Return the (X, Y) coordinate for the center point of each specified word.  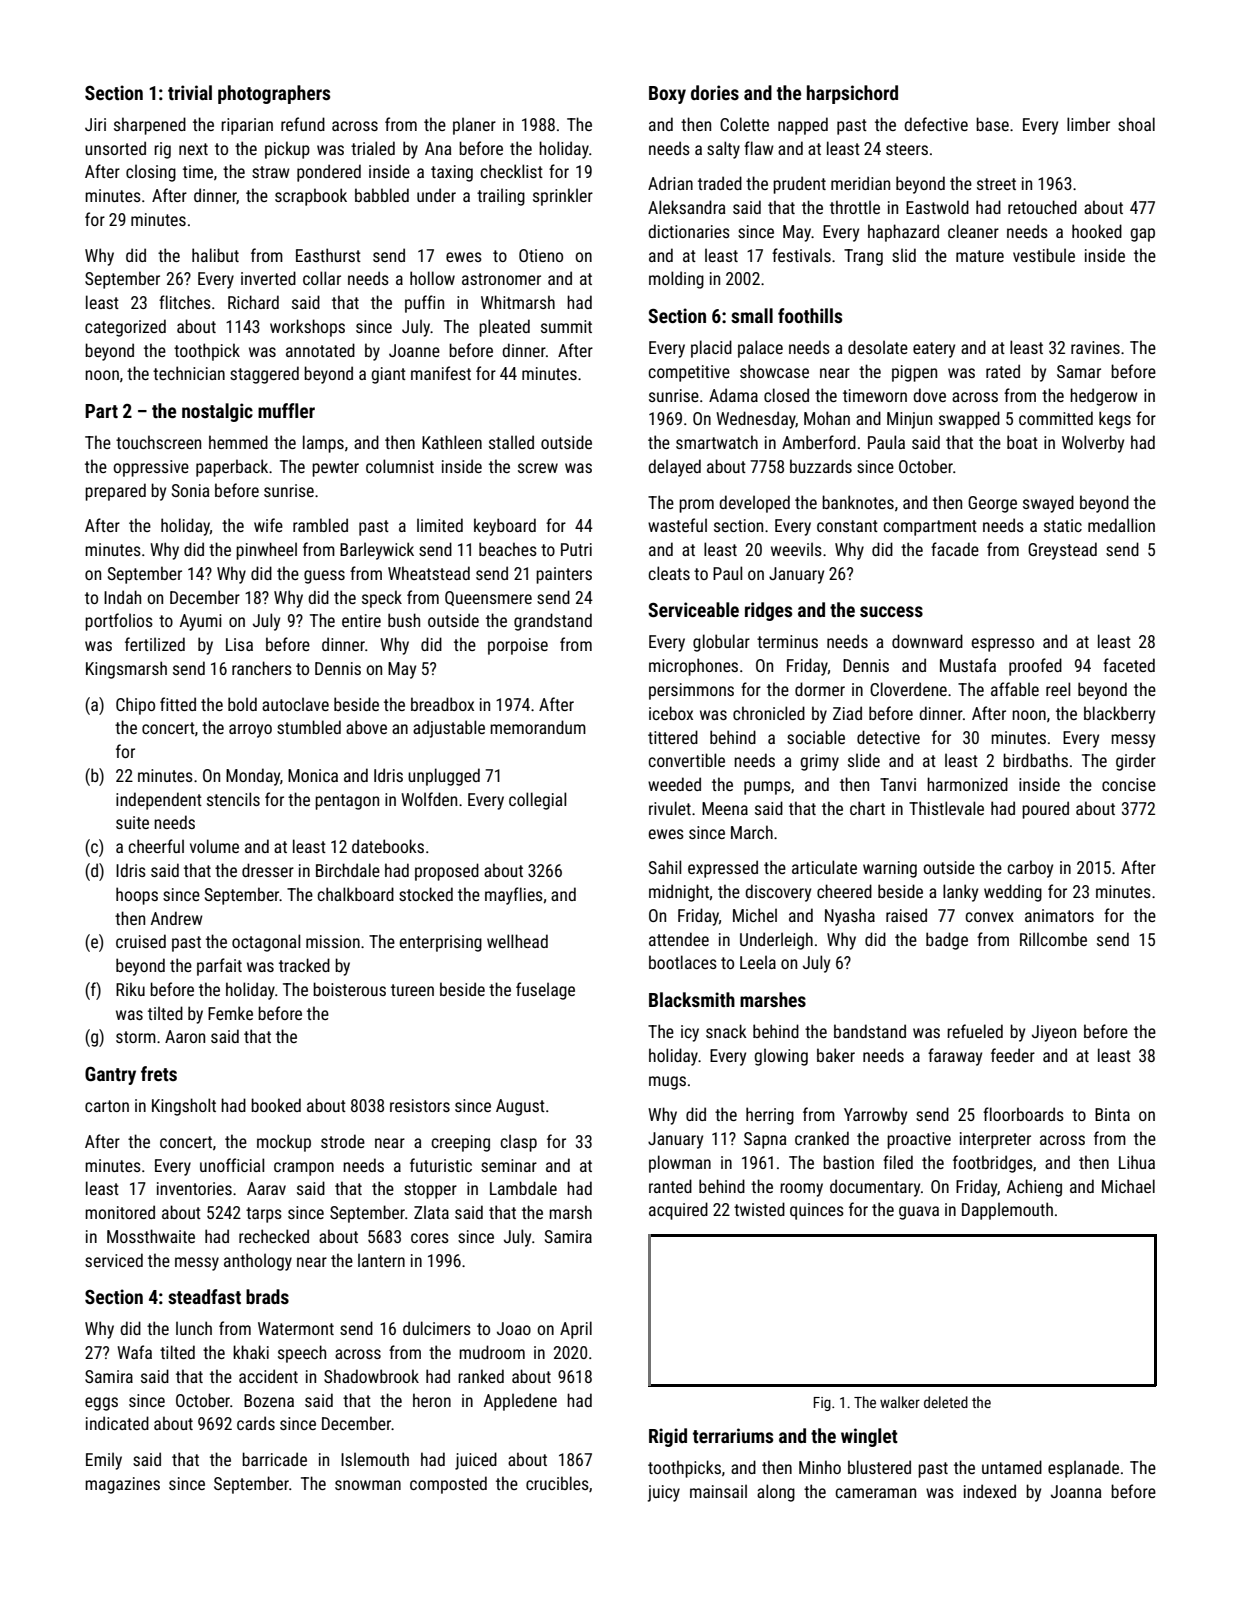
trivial (190, 92)
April (576, 1330)
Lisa (239, 644)
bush (404, 620)
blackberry (1119, 715)
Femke (230, 1013)
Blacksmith (692, 999)
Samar (1079, 371)
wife (268, 525)
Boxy (667, 95)
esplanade (1083, 1469)
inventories (194, 1188)
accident (268, 1376)
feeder (1013, 1055)
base (992, 124)
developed (754, 504)
